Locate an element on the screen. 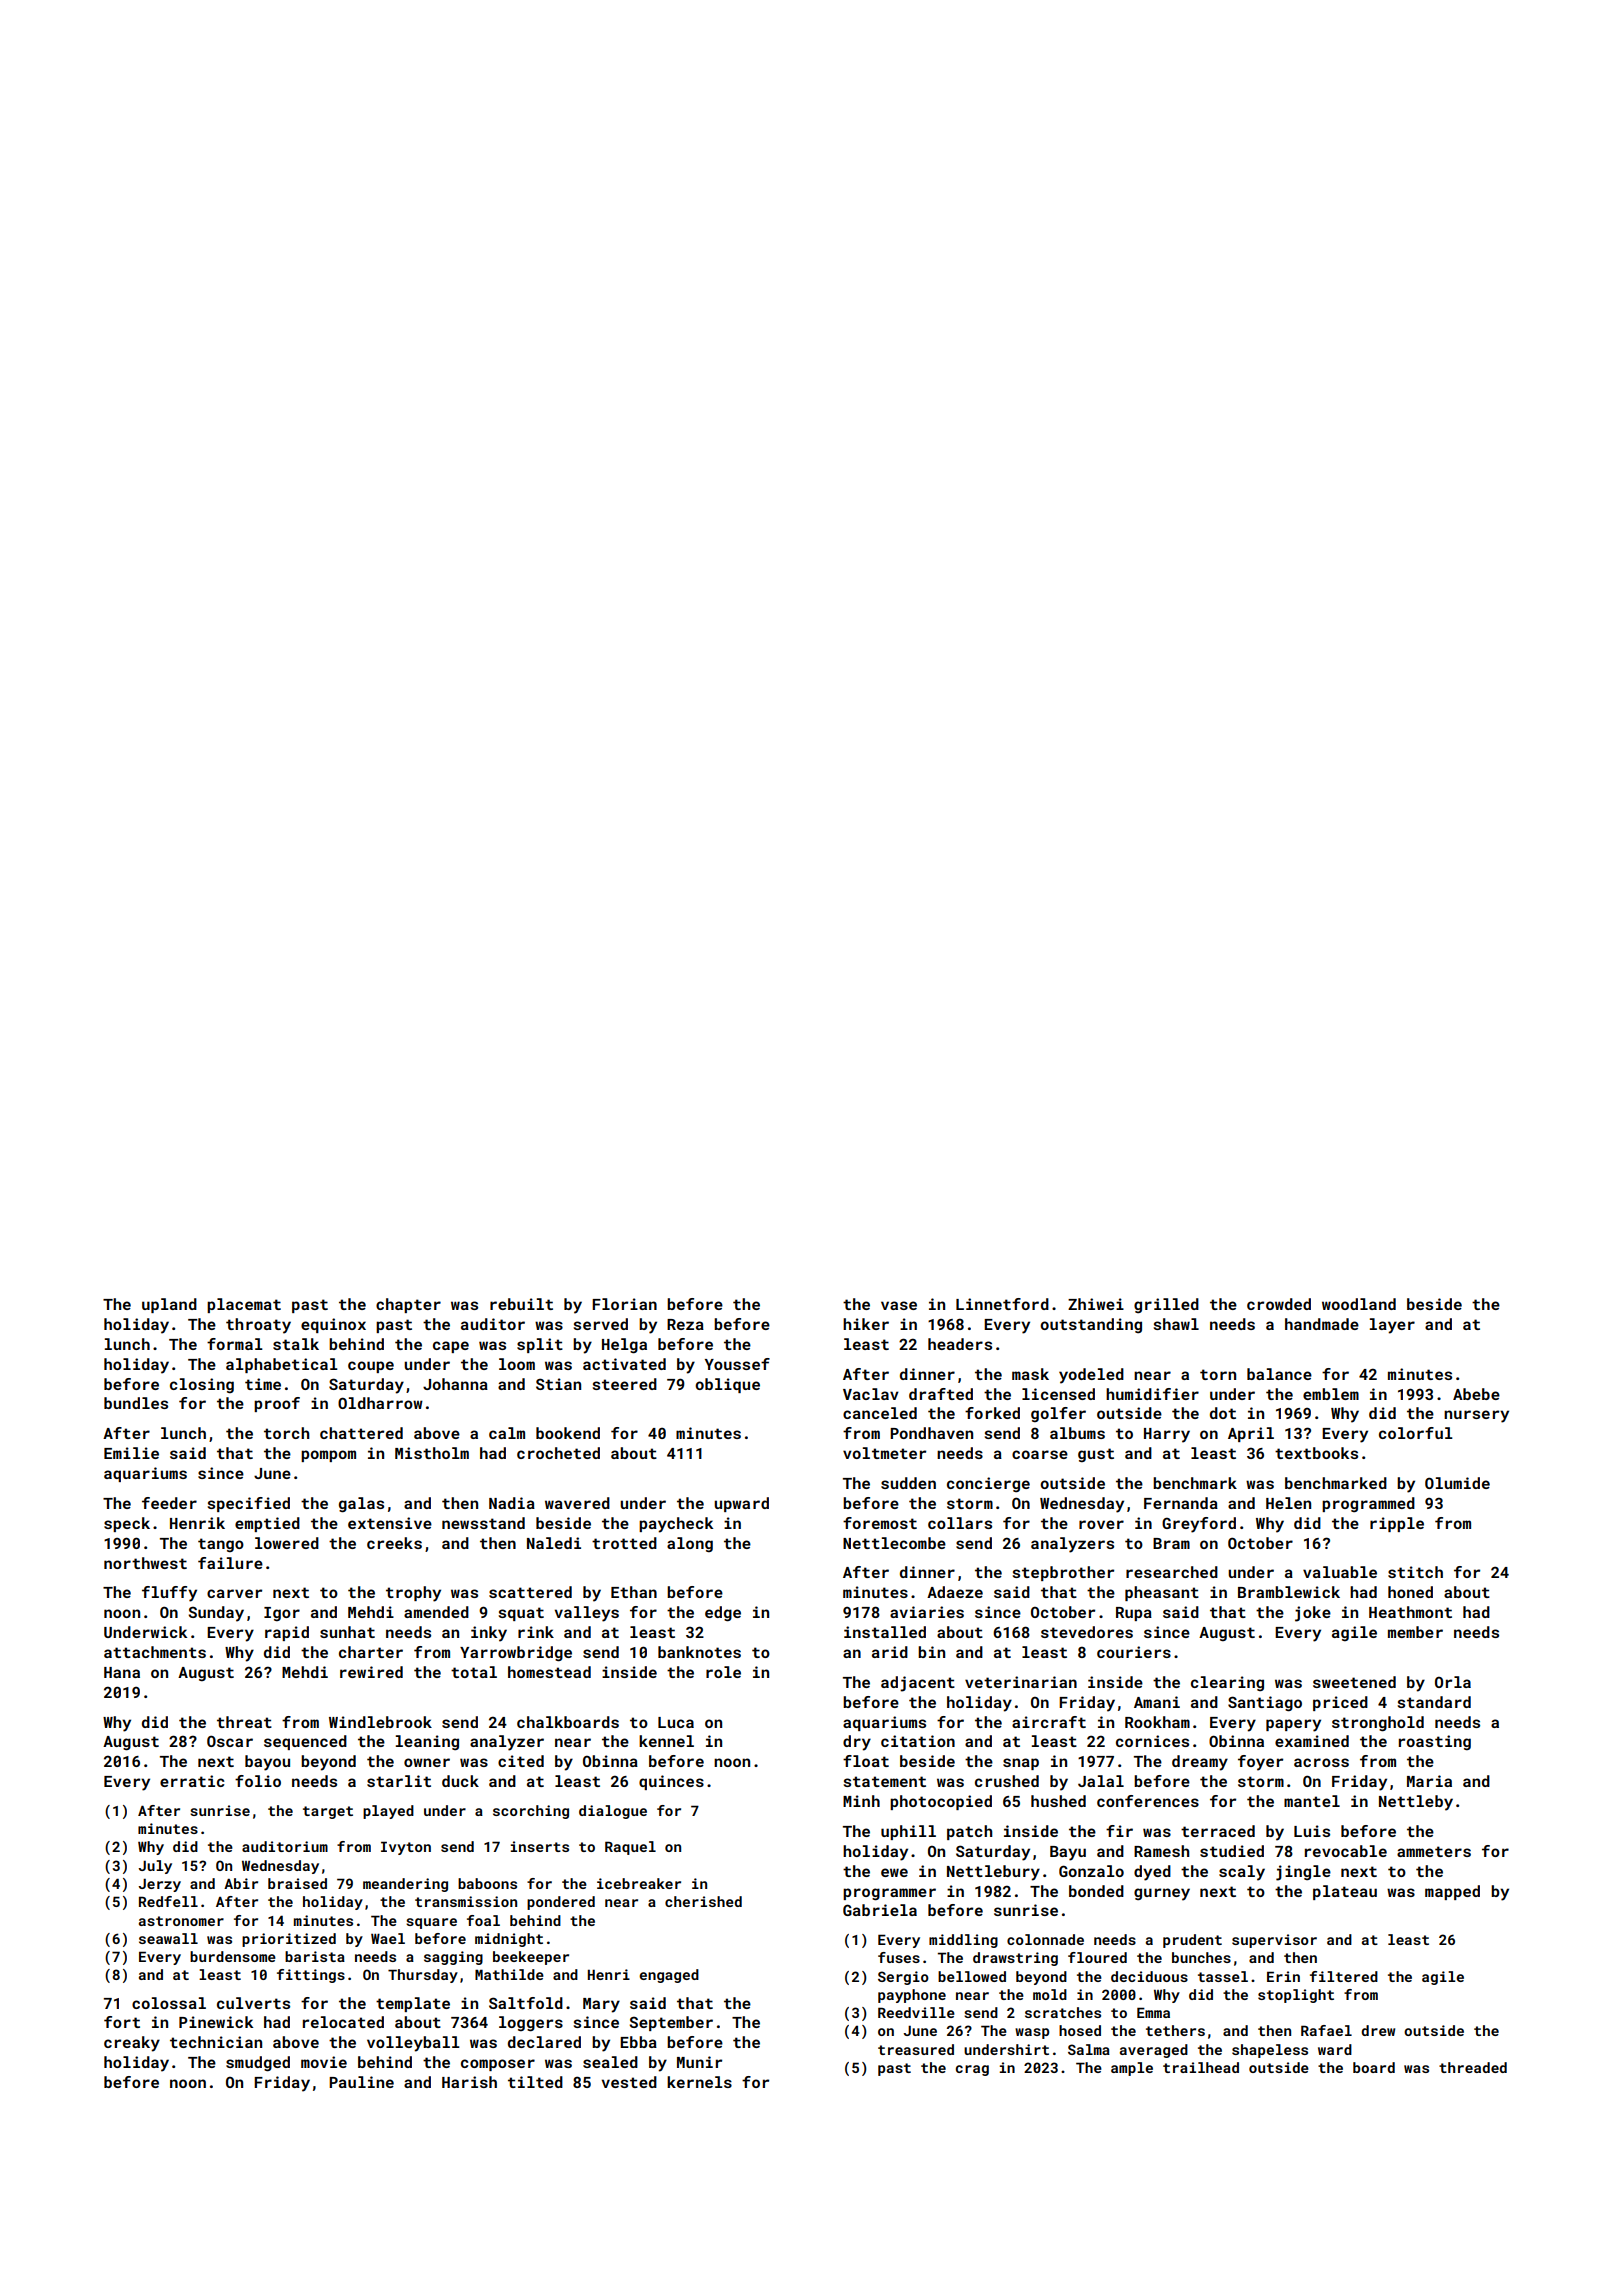 This screenshot has height=2292, width=1620. placemat is located at coordinates (244, 1305).
